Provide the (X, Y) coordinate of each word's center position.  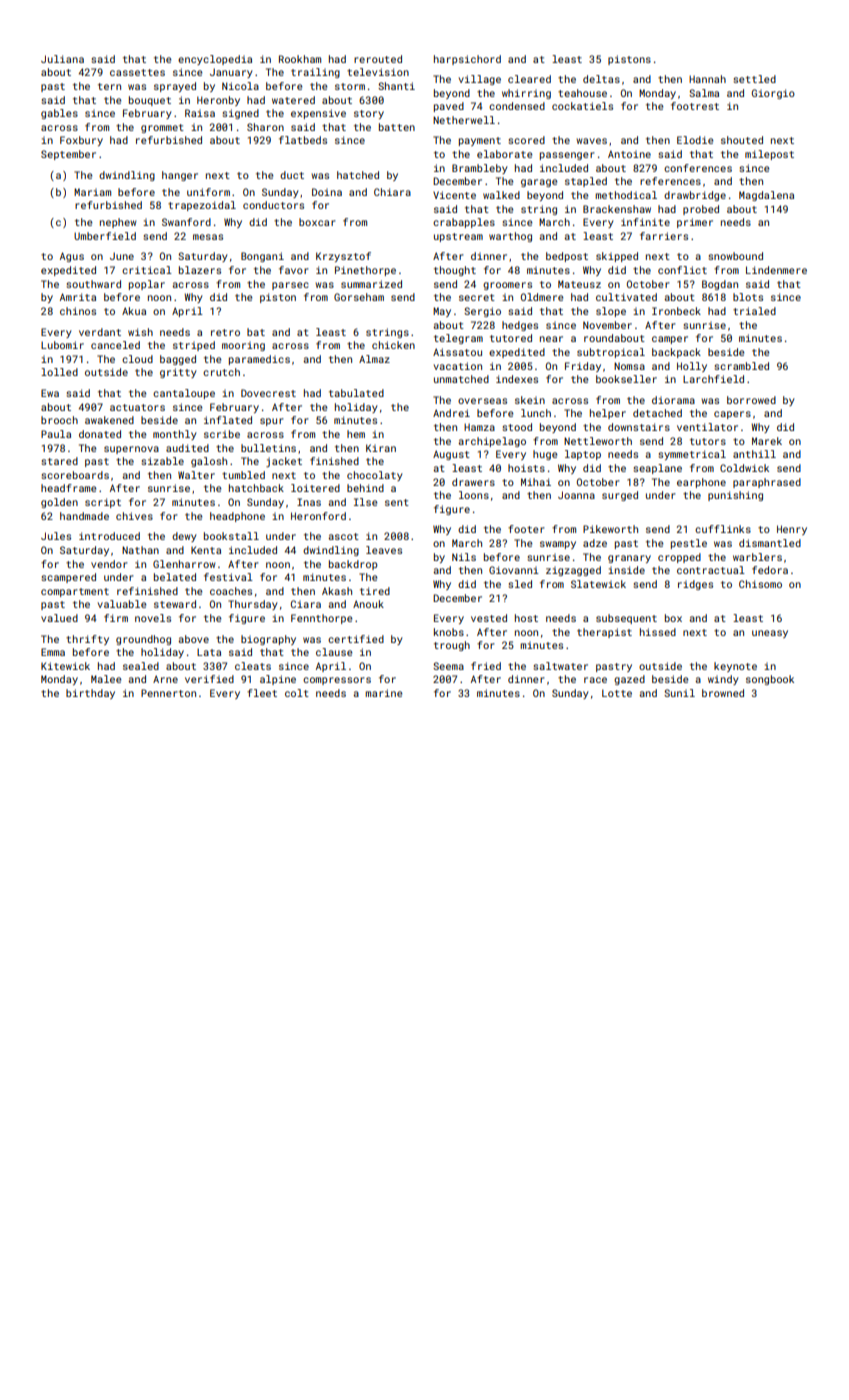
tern (109, 86)
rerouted (378, 59)
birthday (90, 694)
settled (754, 79)
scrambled (741, 366)
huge (545, 455)
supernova (131, 450)
